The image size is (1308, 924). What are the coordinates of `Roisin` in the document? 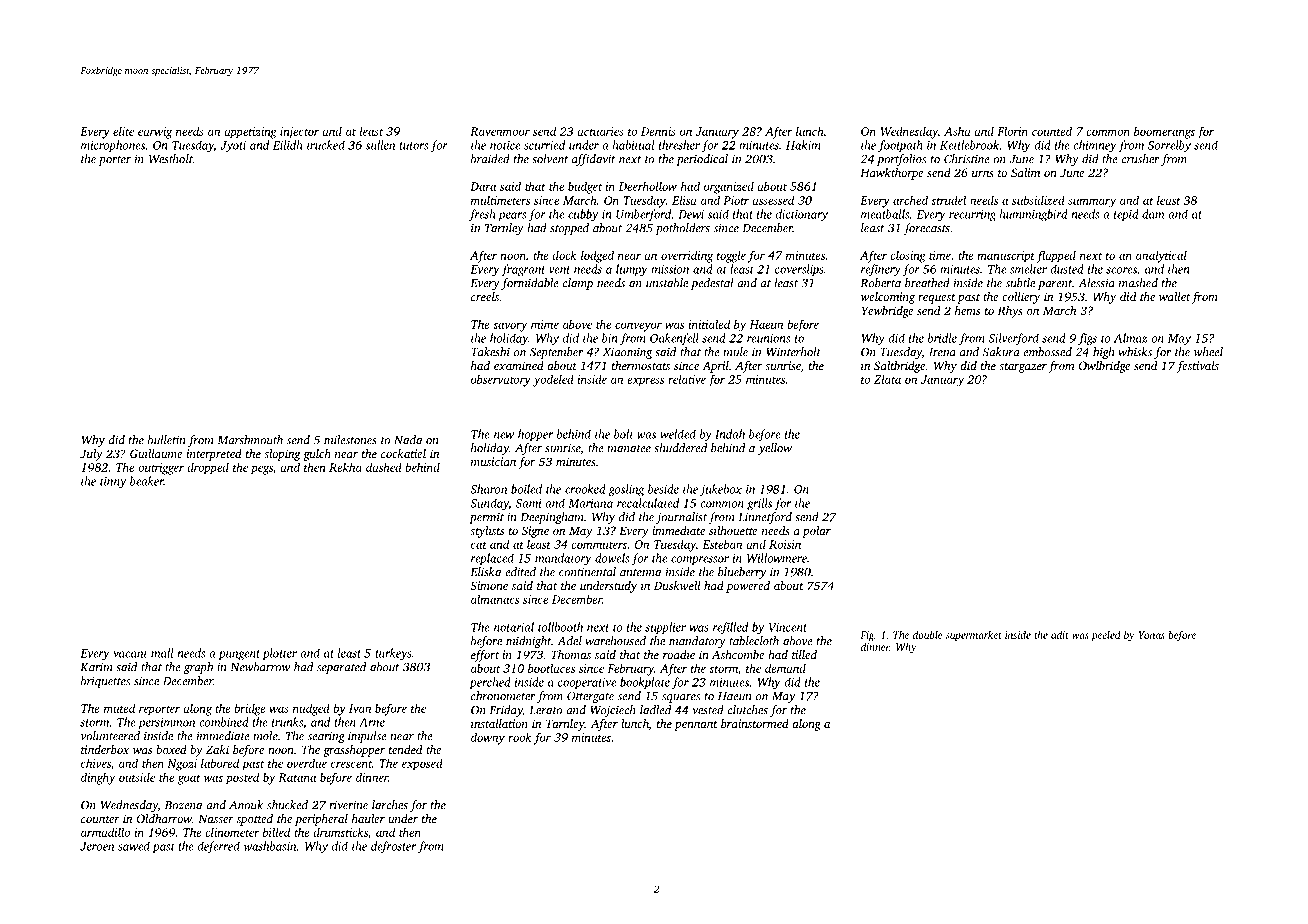 It's located at (785, 544).
